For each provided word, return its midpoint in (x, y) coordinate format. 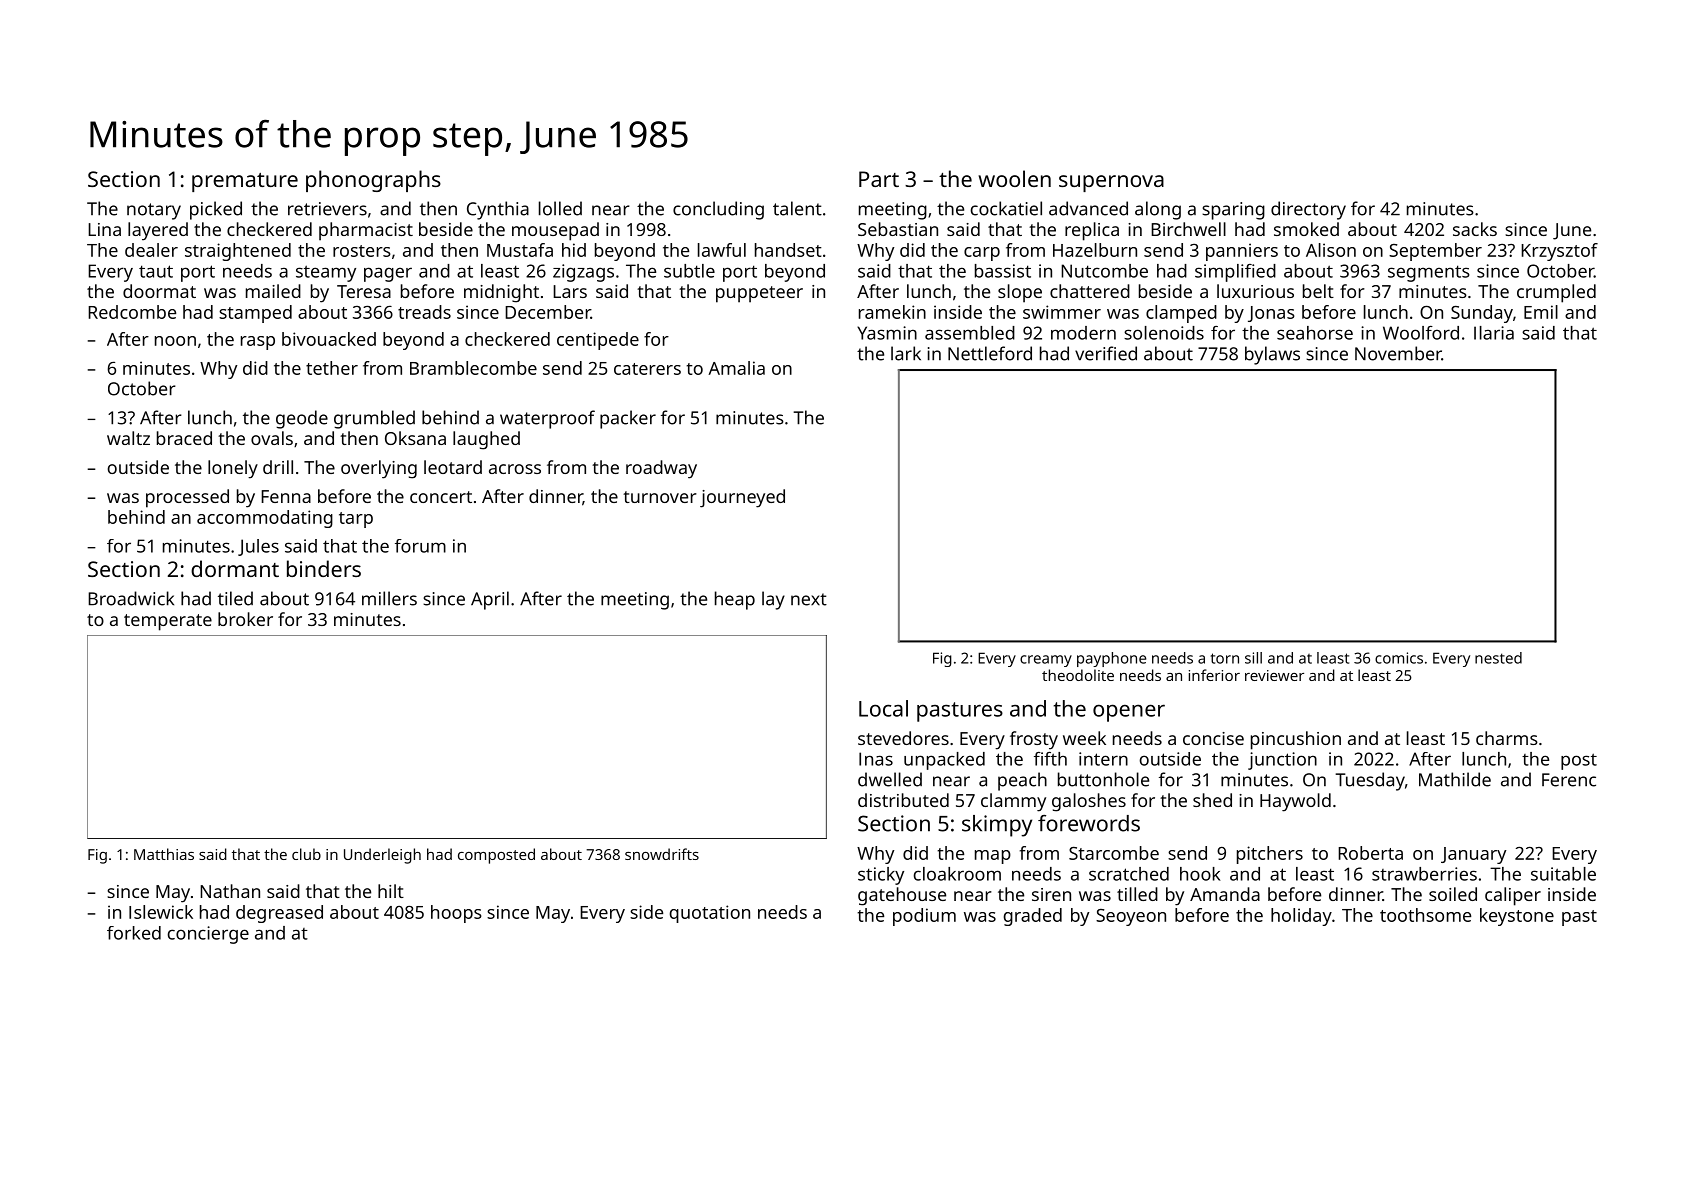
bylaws (1272, 355)
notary (154, 211)
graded (1033, 917)
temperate (168, 622)
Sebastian (898, 229)
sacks (1475, 229)
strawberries (1424, 874)
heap (735, 600)
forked (134, 933)
